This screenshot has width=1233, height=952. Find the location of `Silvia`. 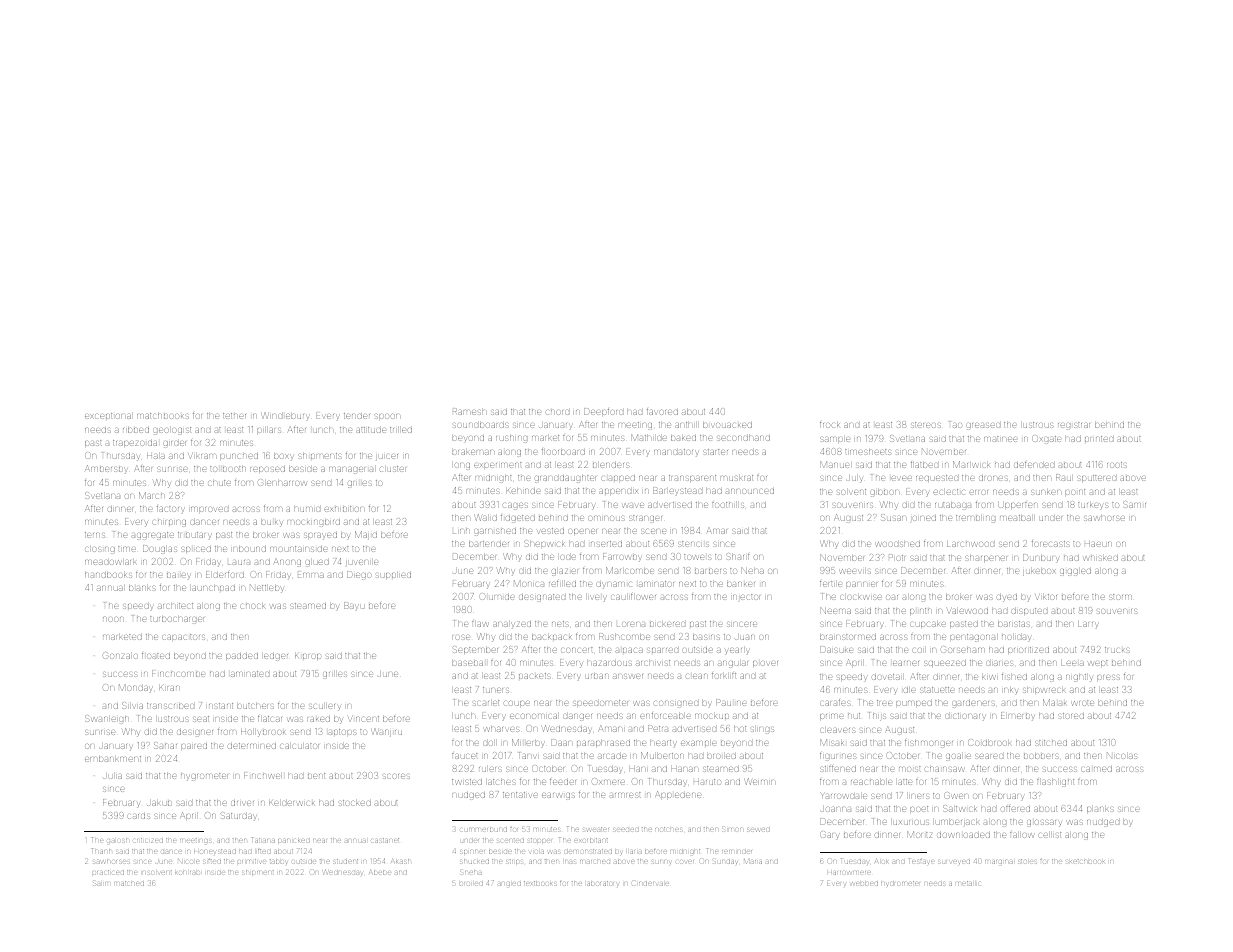

Silvia is located at coordinates (132, 705).
